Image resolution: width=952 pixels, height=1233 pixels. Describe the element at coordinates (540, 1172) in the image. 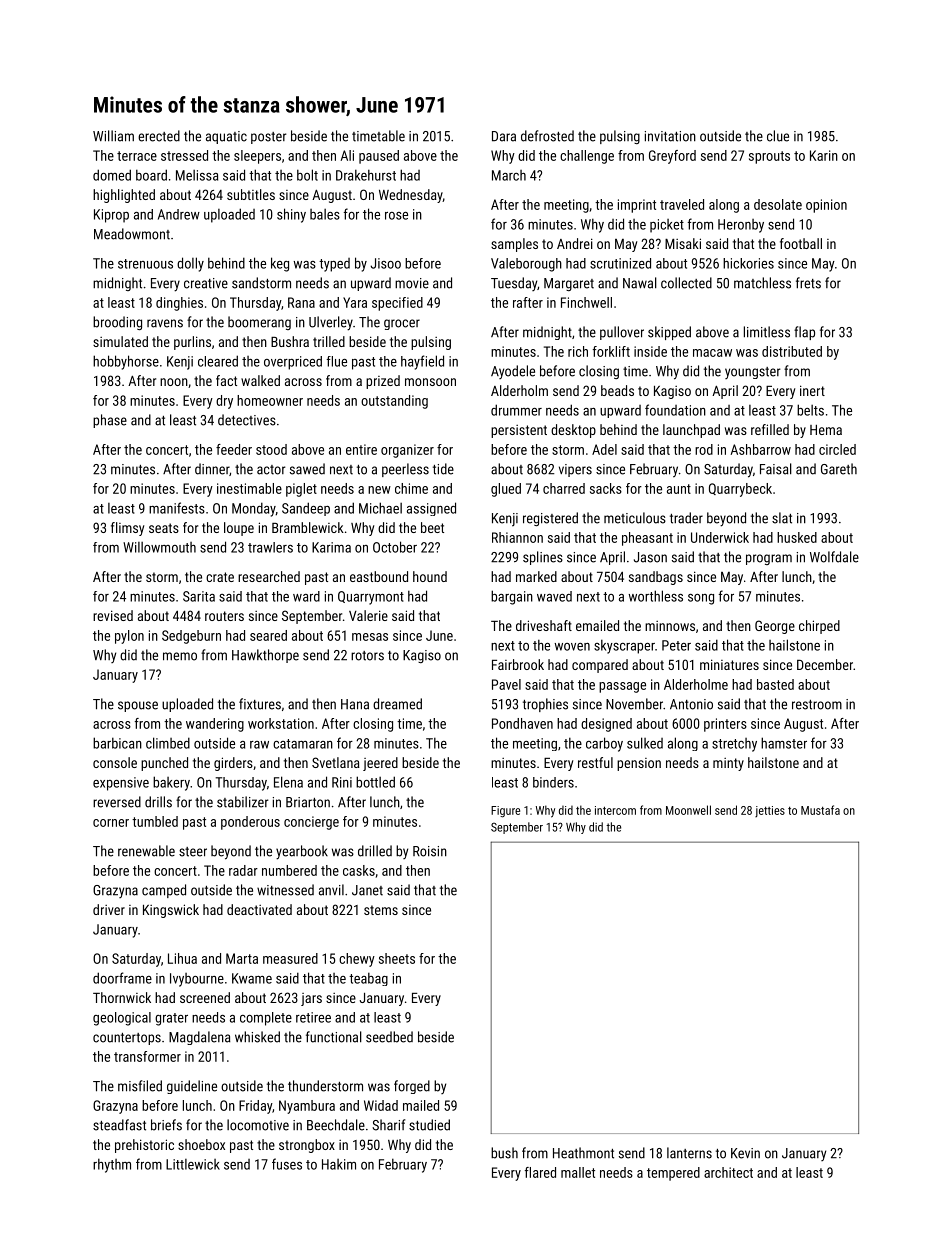

I see `flared` at that location.
